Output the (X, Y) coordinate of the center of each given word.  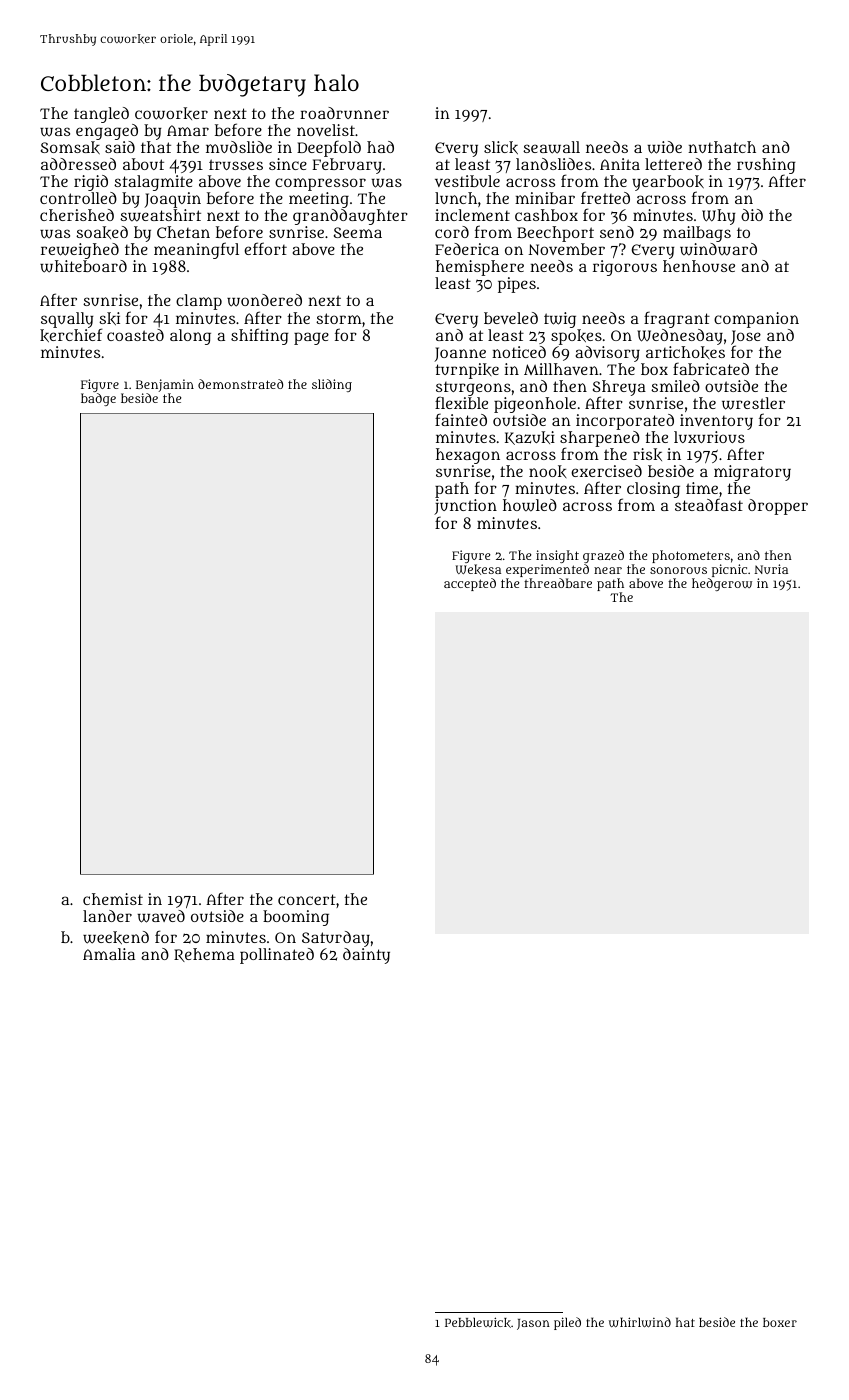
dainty (366, 956)
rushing (766, 166)
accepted (470, 584)
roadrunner (344, 113)
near (608, 570)
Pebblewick (478, 1322)
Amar (188, 130)
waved (161, 916)
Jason (533, 1324)
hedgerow (722, 584)
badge (98, 399)
